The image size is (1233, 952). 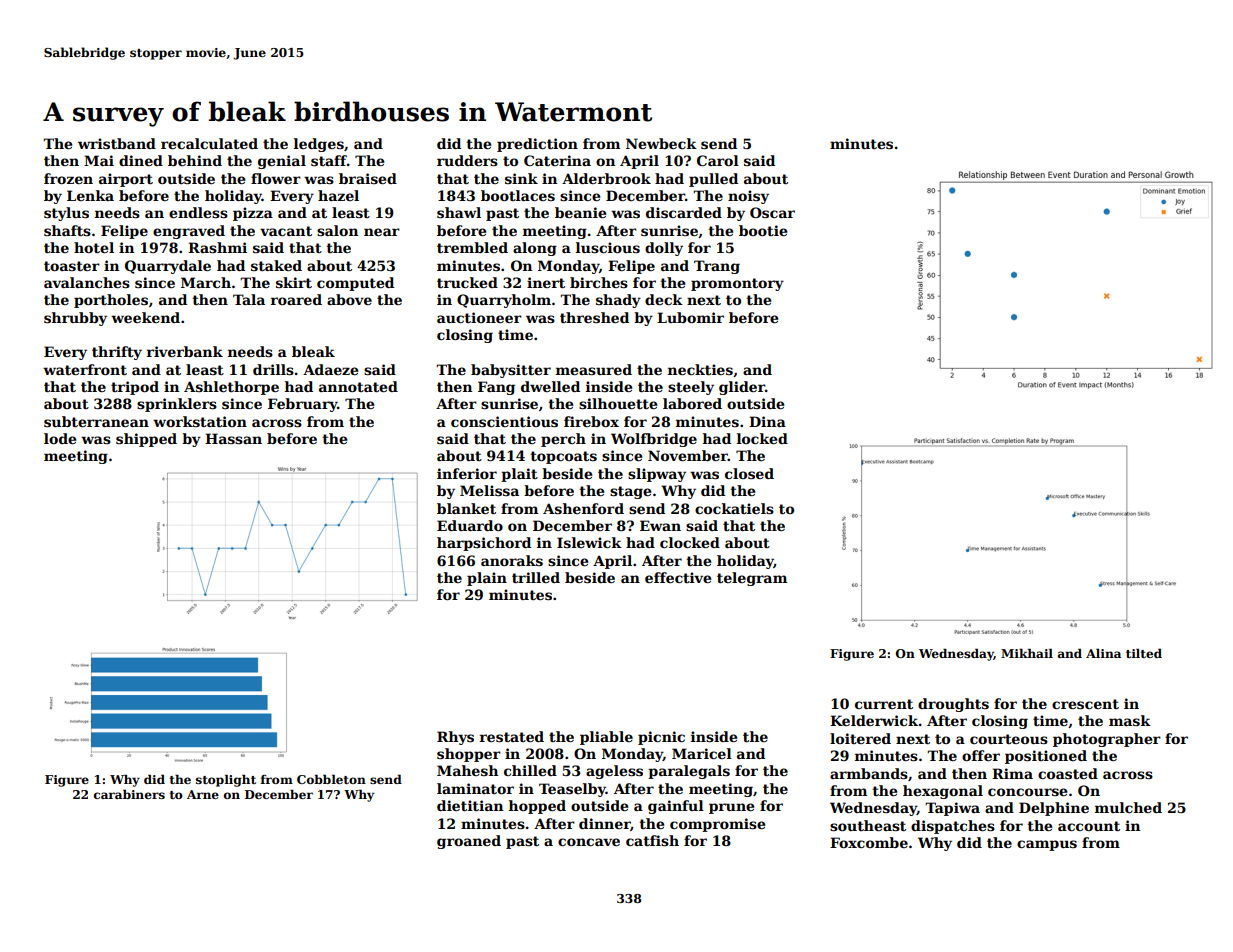 I want to click on telegram, so click(x=752, y=579).
